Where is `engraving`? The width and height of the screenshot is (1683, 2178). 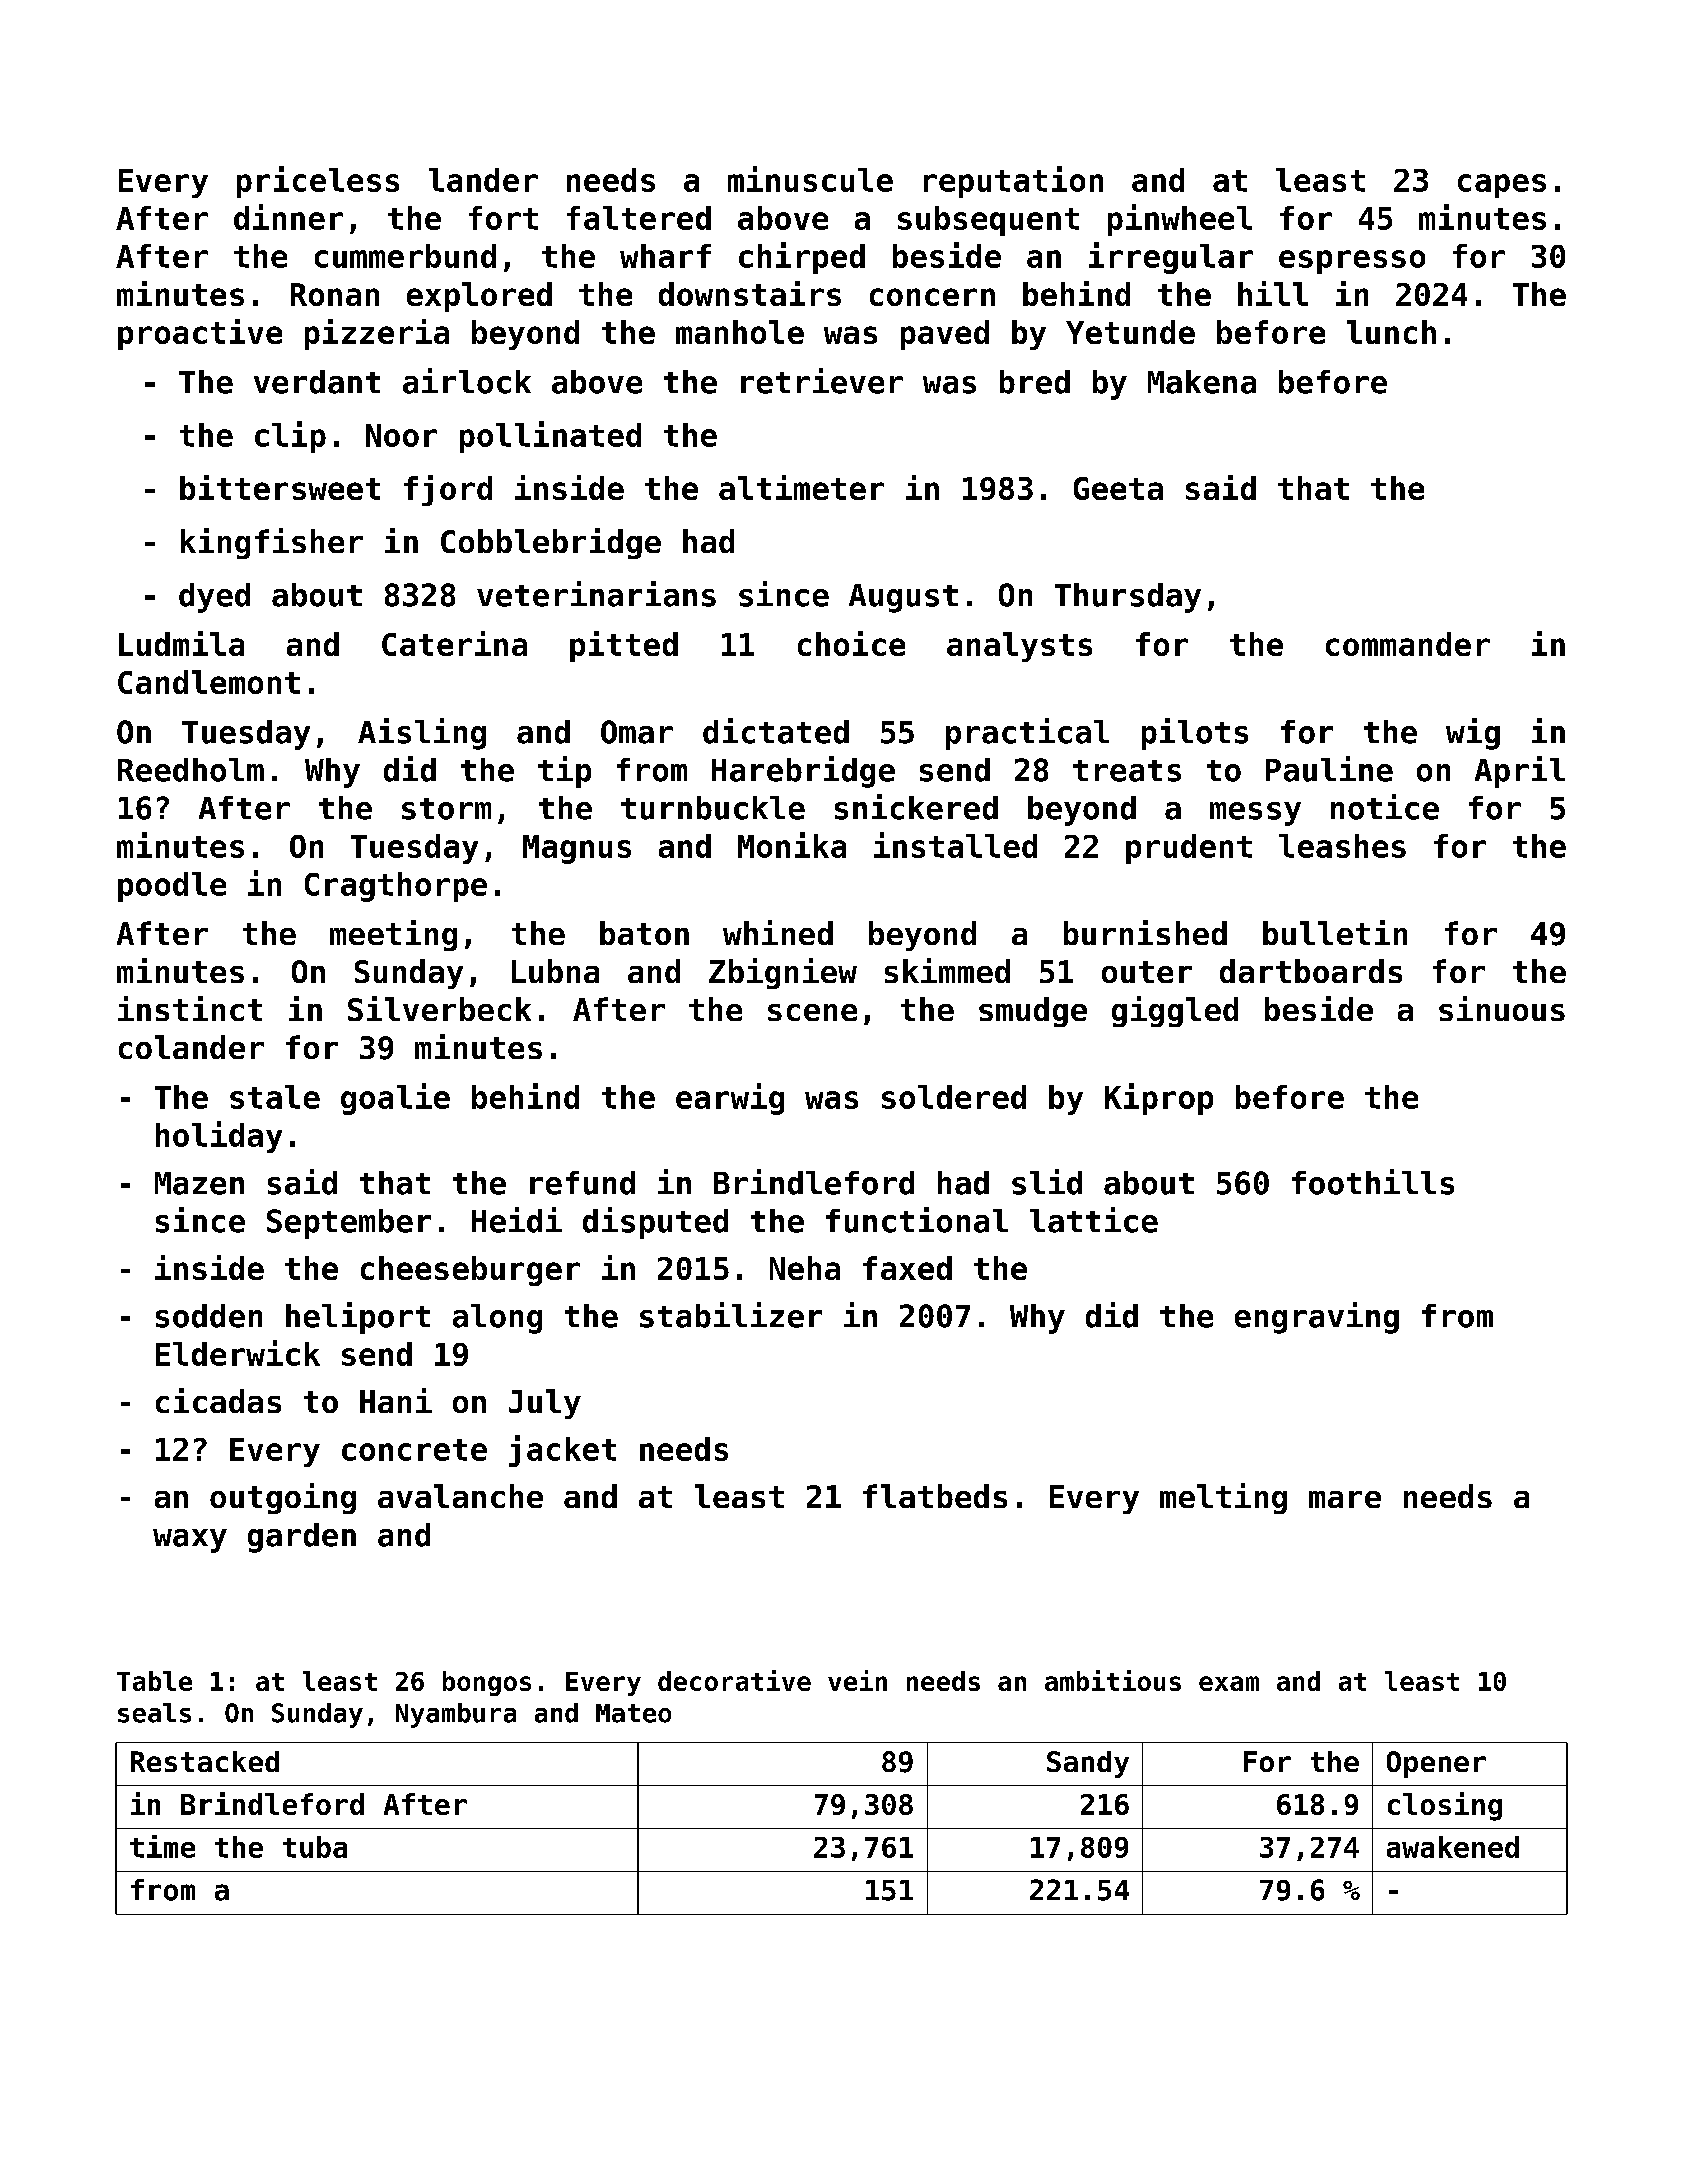
engraving is located at coordinates (1317, 1318).
